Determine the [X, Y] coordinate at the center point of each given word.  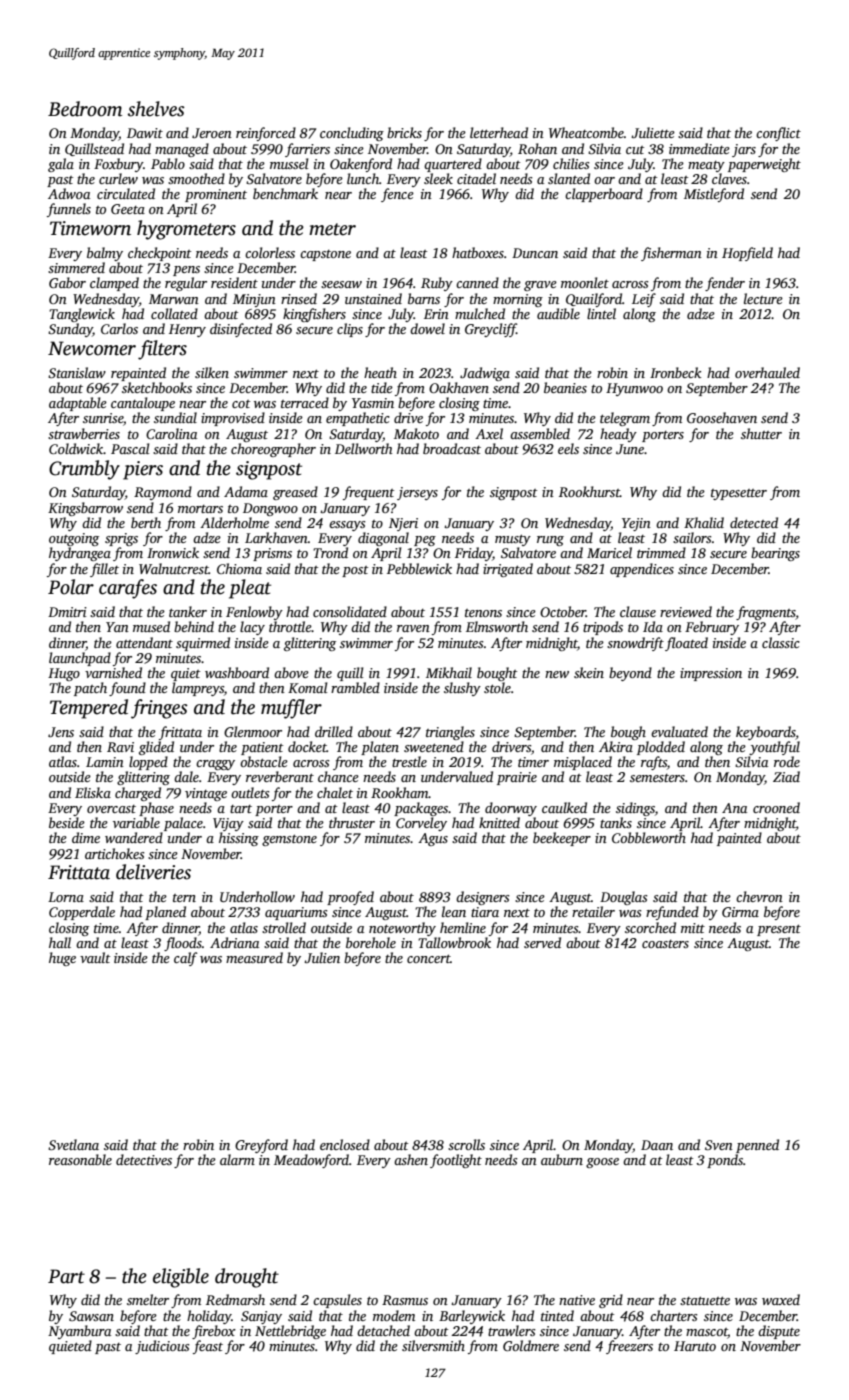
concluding [352, 134]
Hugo [64, 674]
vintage [206, 794]
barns [424, 298]
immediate [699, 148]
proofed [350, 898]
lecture [763, 298]
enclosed [345, 1144]
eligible [181, 1278]
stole [497, 687]
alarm [237, 1159]
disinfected [241, 330]
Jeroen [212, 133]
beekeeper [562, 839]
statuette [705, 1300]
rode [787, 761]
